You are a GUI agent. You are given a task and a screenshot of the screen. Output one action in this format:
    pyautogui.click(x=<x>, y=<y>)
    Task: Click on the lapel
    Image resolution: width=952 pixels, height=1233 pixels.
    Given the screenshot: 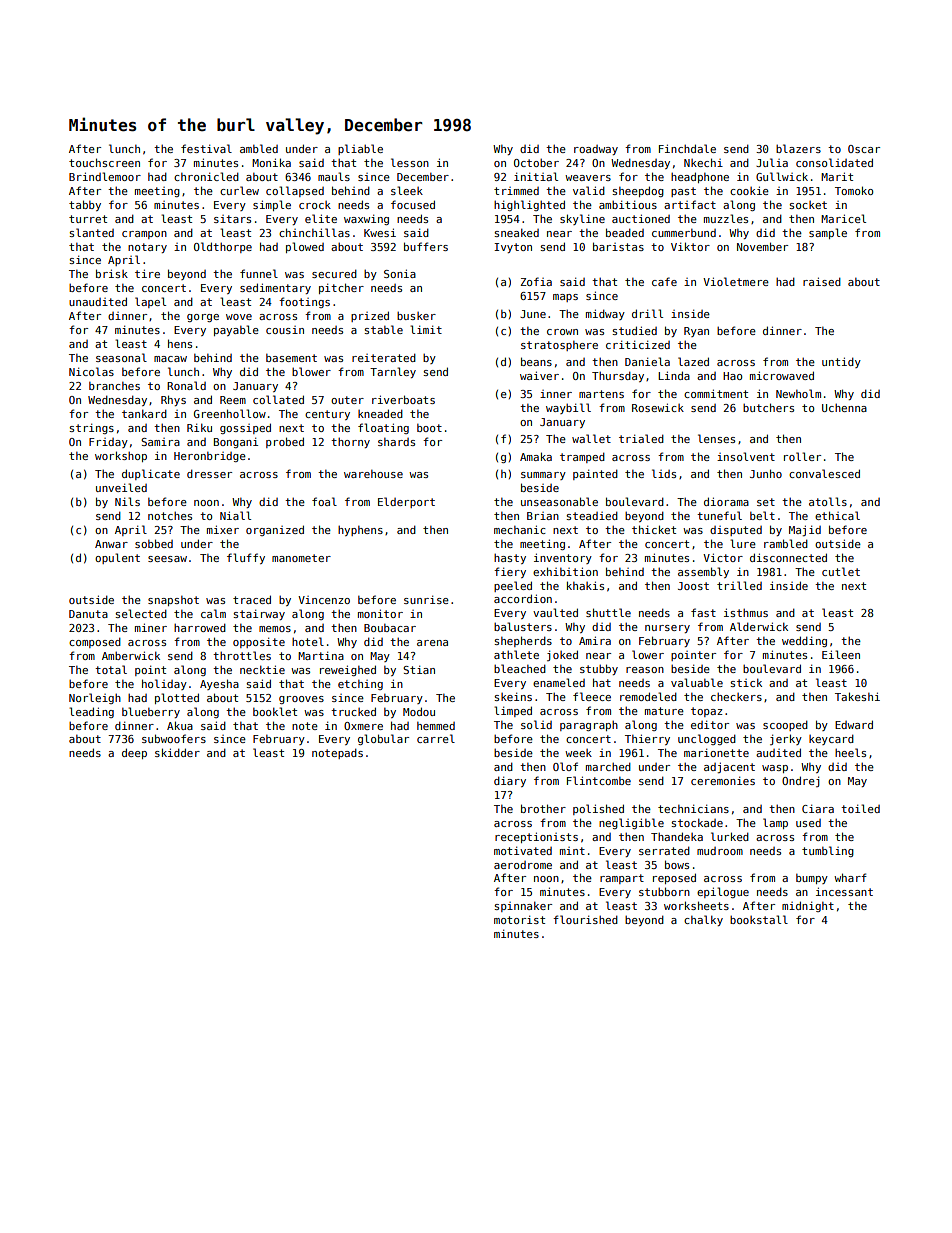 What is the action you would take?
    pyautogui.click(x=150, y=302)
